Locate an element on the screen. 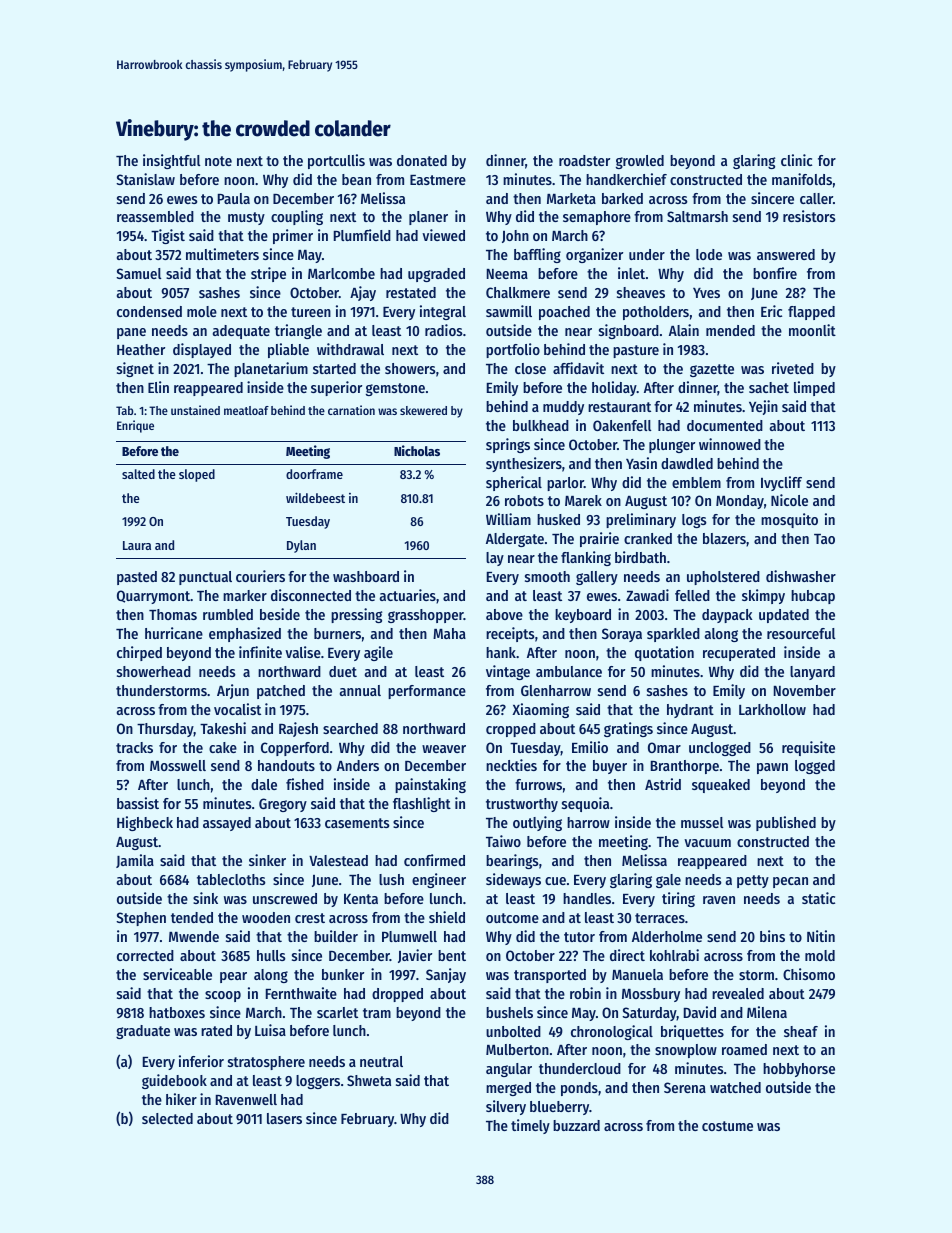 Image resolution: width=952 pixels, height=1233 pixels. punctual is located at coordinates (205, 578).
